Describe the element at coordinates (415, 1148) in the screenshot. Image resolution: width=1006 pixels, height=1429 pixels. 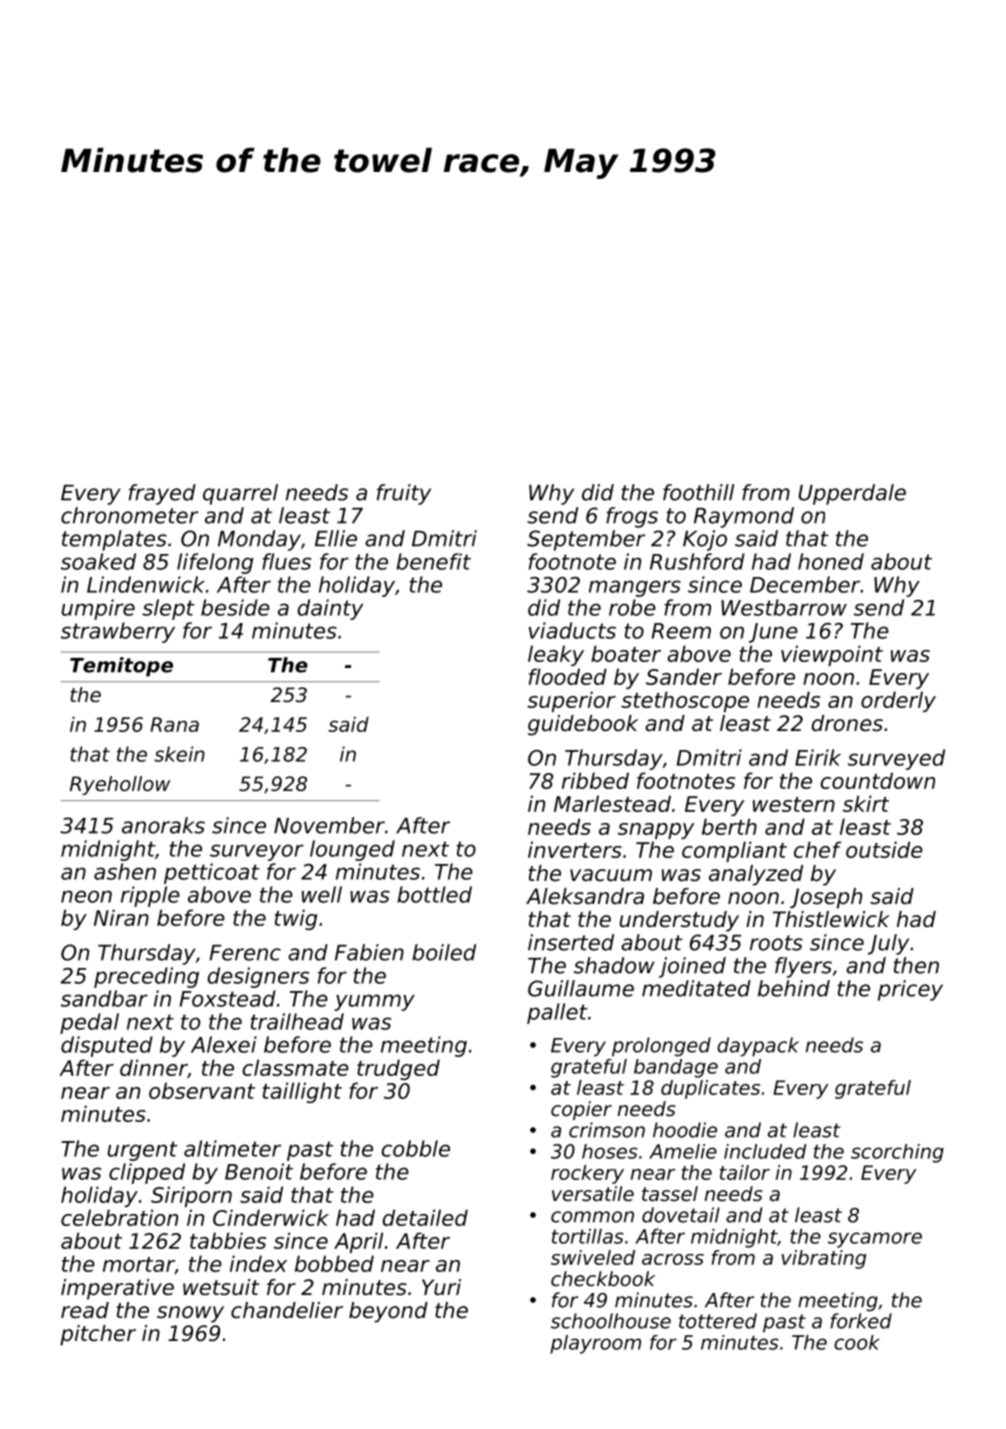
I see `cobble` at that location.
